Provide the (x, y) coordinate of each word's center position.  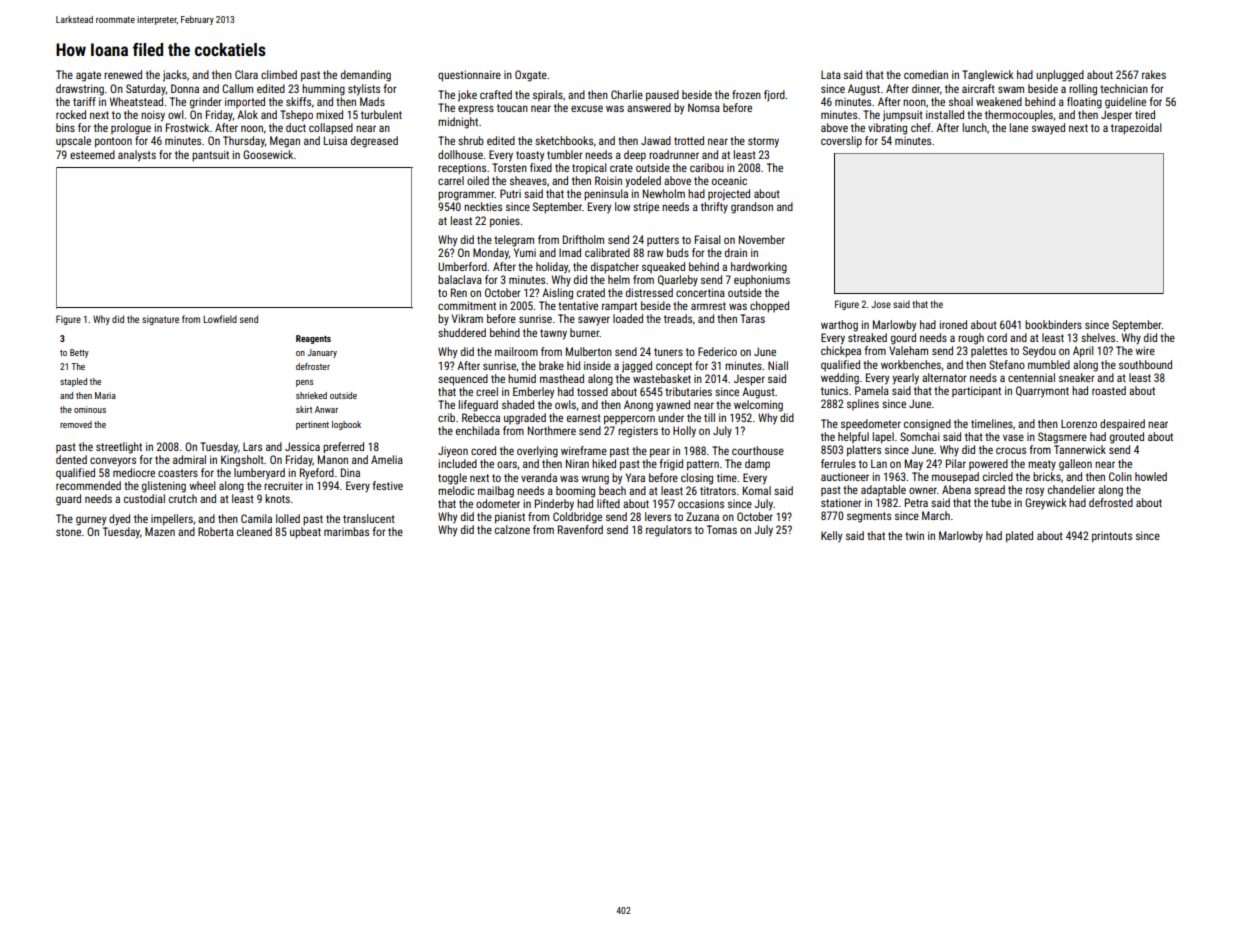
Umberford (462, 266)
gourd (903, 339)
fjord (774, 96)
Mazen (160, 531)
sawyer (594, 320)
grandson (752, 208)
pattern (703, 465)
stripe (646, 208)
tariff (84, 101)
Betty (79, 353)
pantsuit (210, 156)
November (762, 239)
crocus (1011, 450)
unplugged (1060, 76)
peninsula (606, 195)
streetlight (119, 448)
